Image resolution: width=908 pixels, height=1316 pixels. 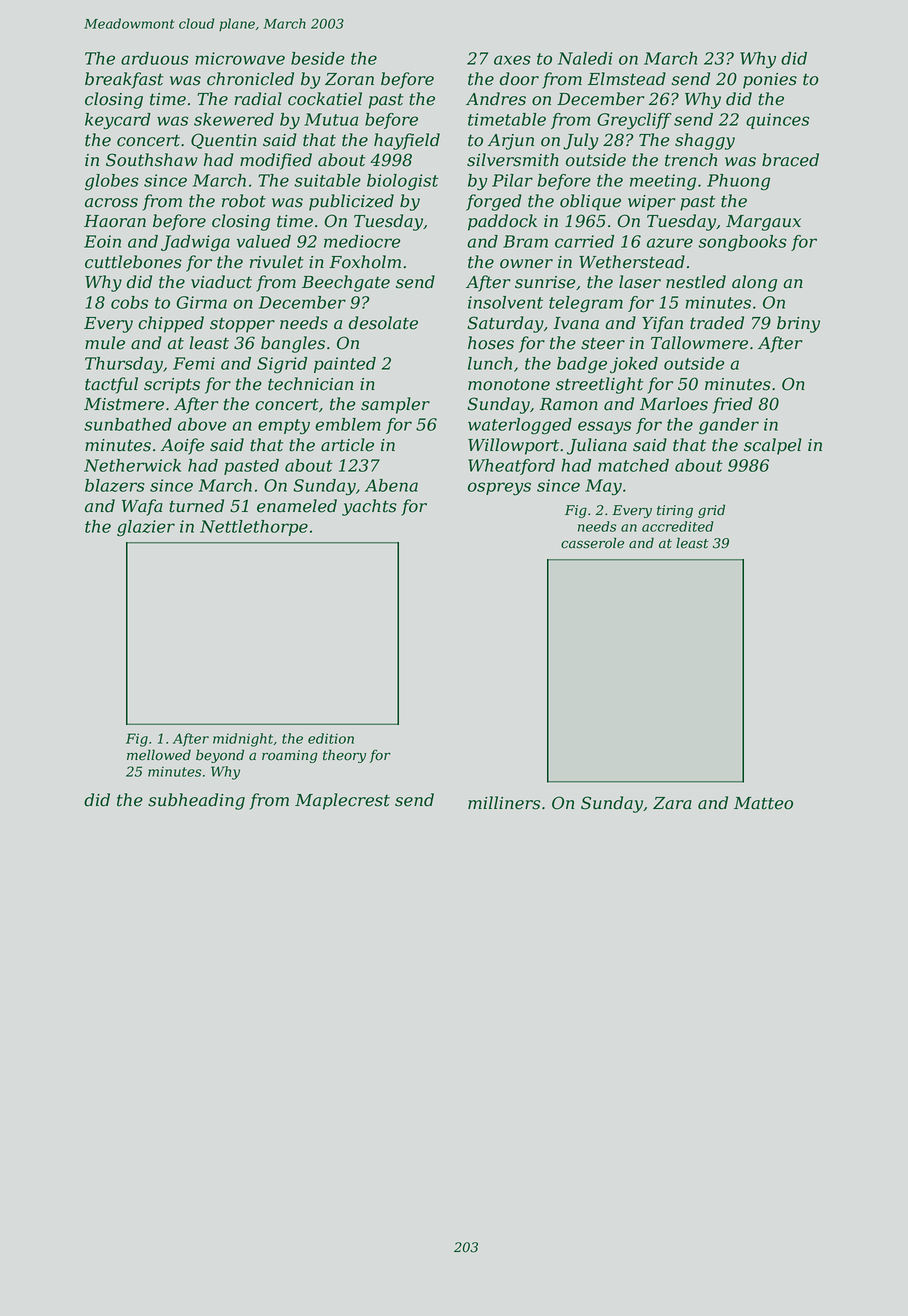 What do you see at coordinates (129, 302) in the document?
I see `cobs` at bounding box center [129, 302].
